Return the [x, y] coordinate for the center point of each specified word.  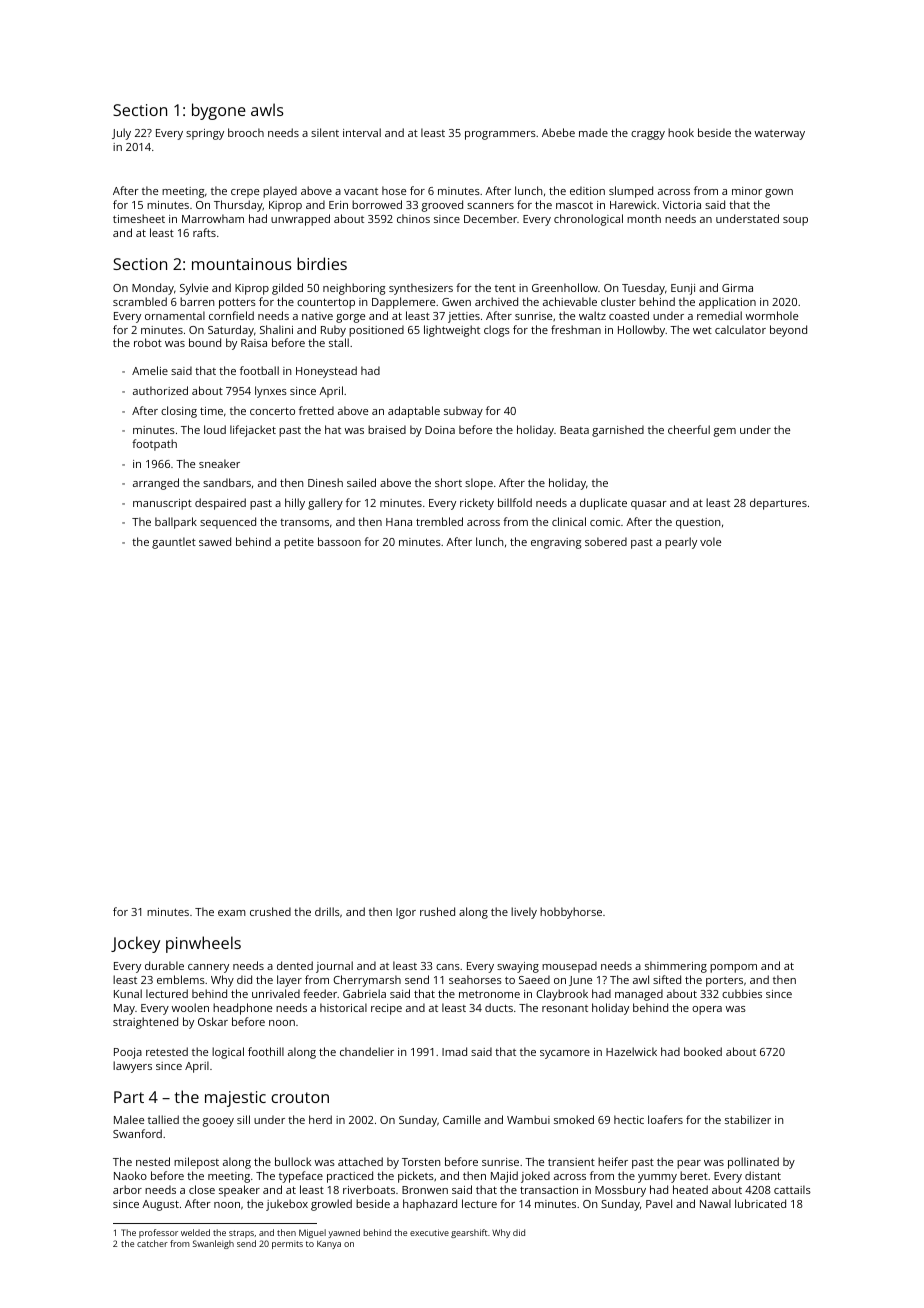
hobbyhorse [571, 913]
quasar [649, 505]
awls [267, 109]
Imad [454, 1051]
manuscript [162, 504]
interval [362, 132]
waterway [780, 135]
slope [479, 484]
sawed [215, 541]
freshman [576, 329]
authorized [160, 390]
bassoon [339, 541]
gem [725, 432]
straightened [145, 1023]
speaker [239, 1191]
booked [703, 1051]
